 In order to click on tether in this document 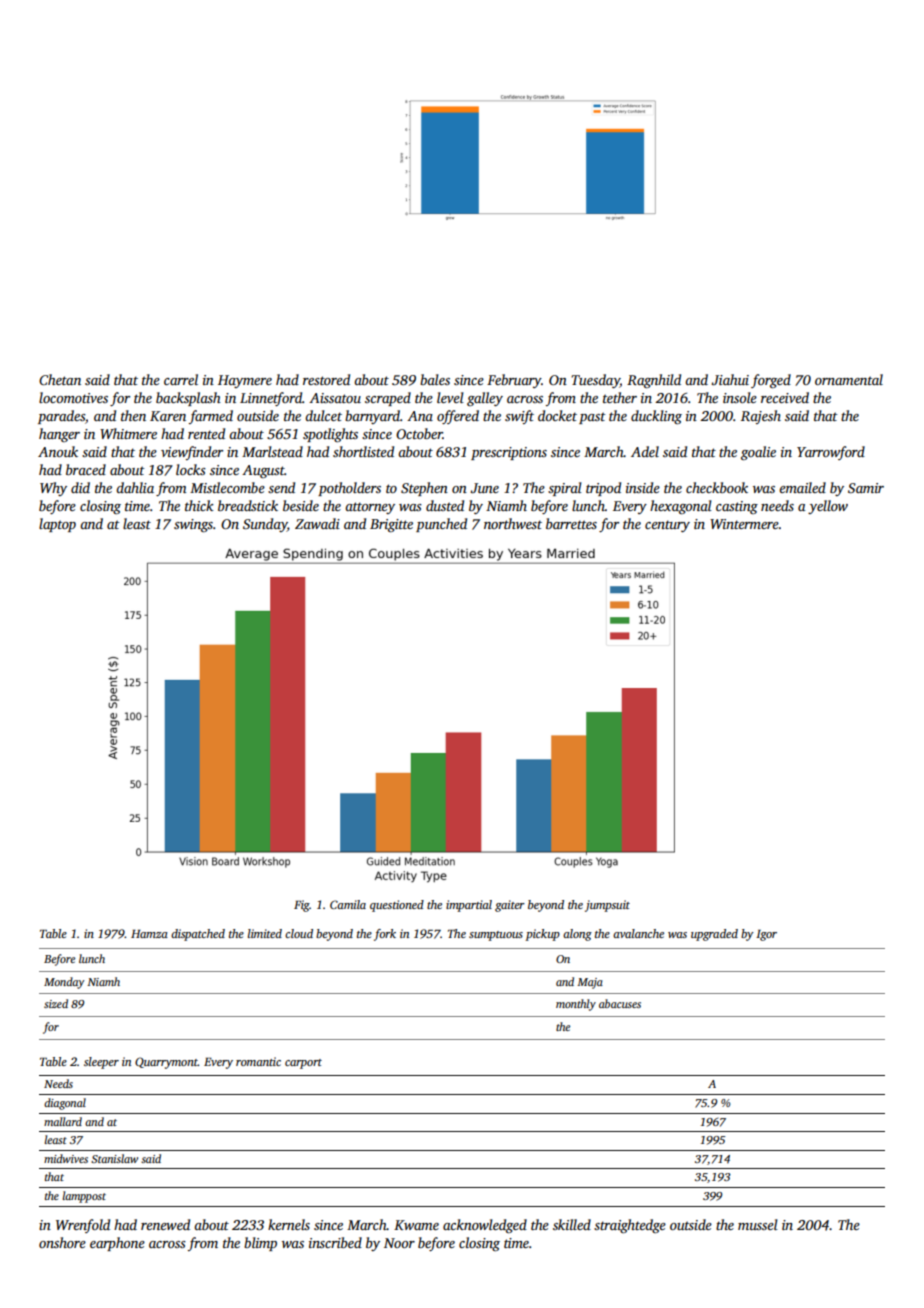, I will do `click(620, 397)`.
